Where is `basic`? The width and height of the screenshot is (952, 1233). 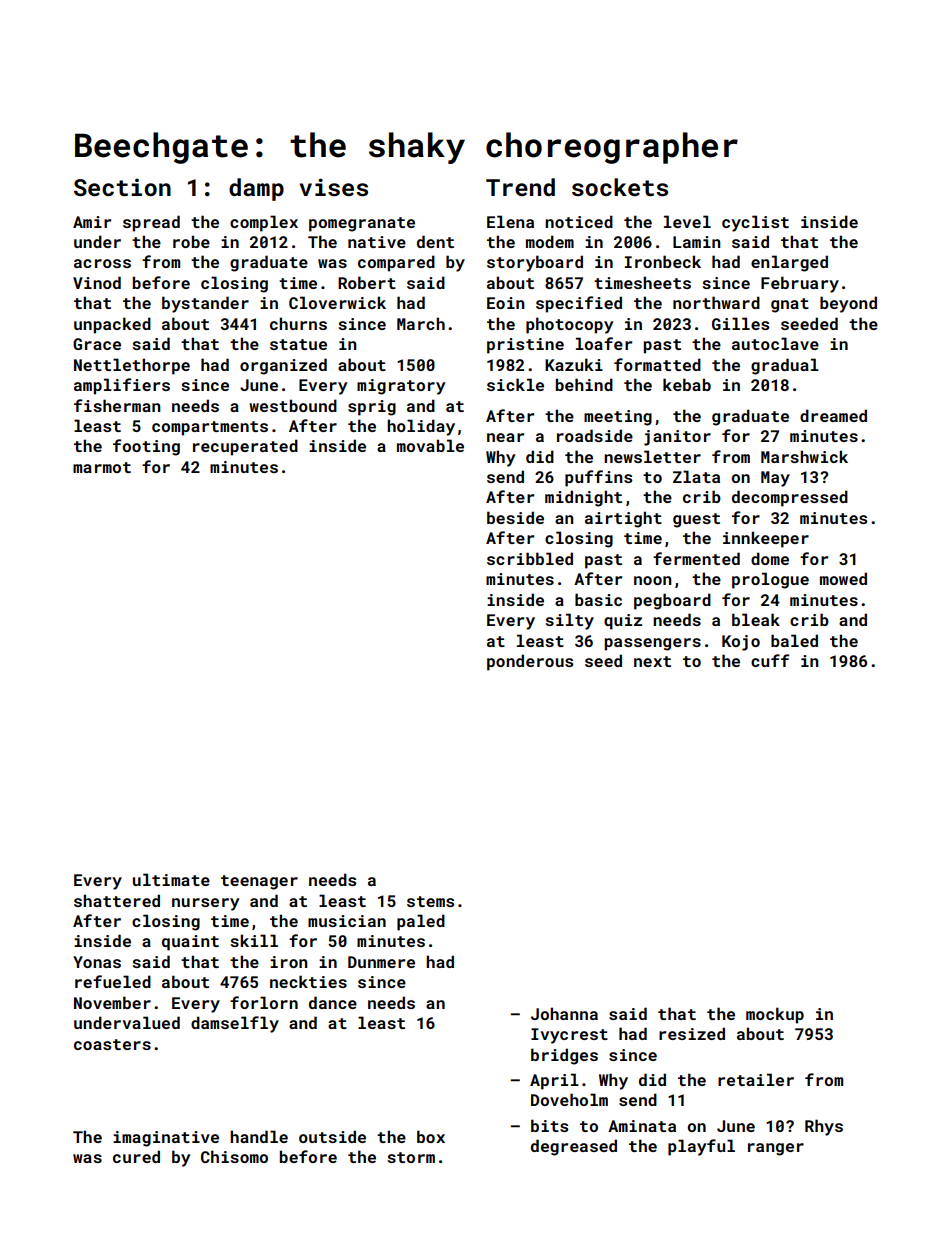
basic is located at coordinates (598, 599).
